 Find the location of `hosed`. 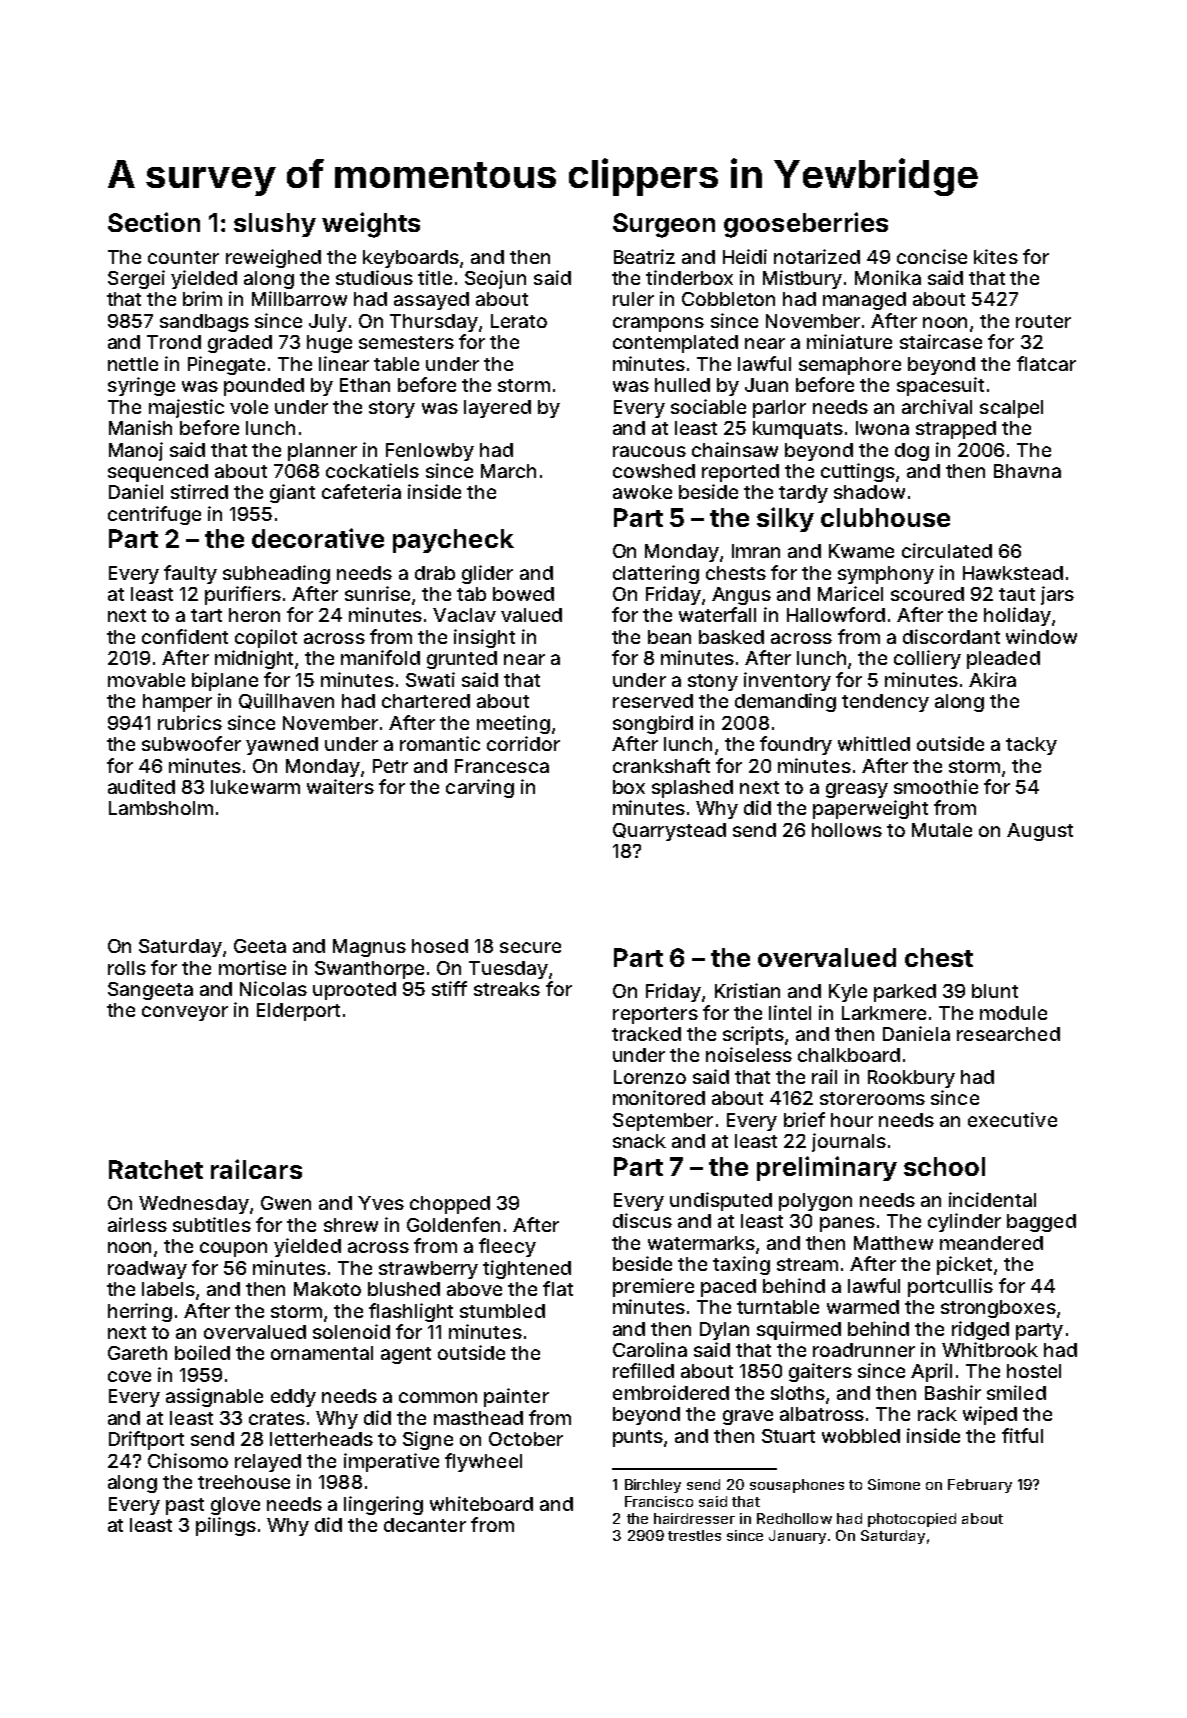

hosed is located at coordinates (440, 946).
